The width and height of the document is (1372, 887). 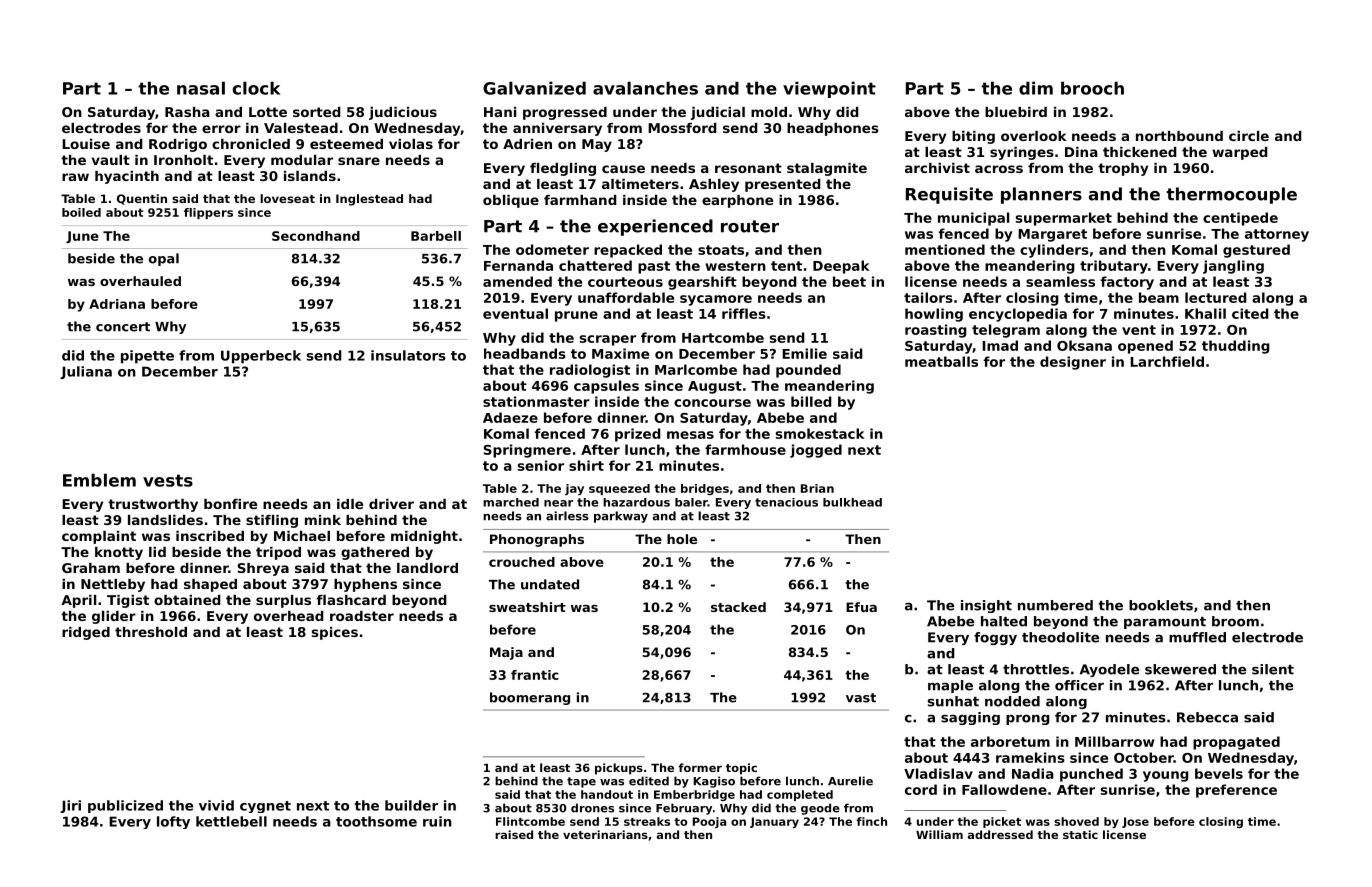 I want to click on hole, so click(x=682, y=539).
